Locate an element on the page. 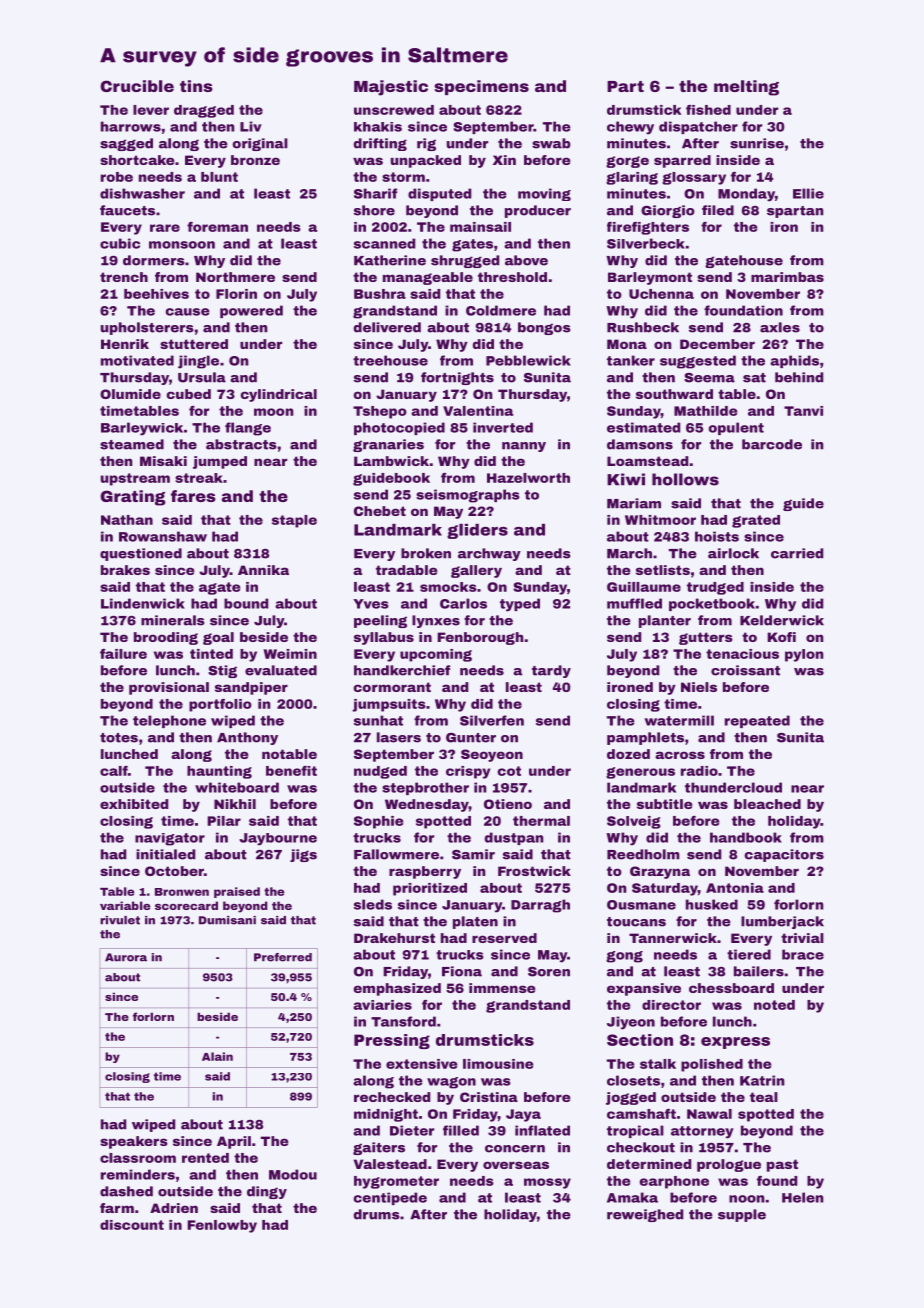  shrugged is located at coordinates (465, 261).
